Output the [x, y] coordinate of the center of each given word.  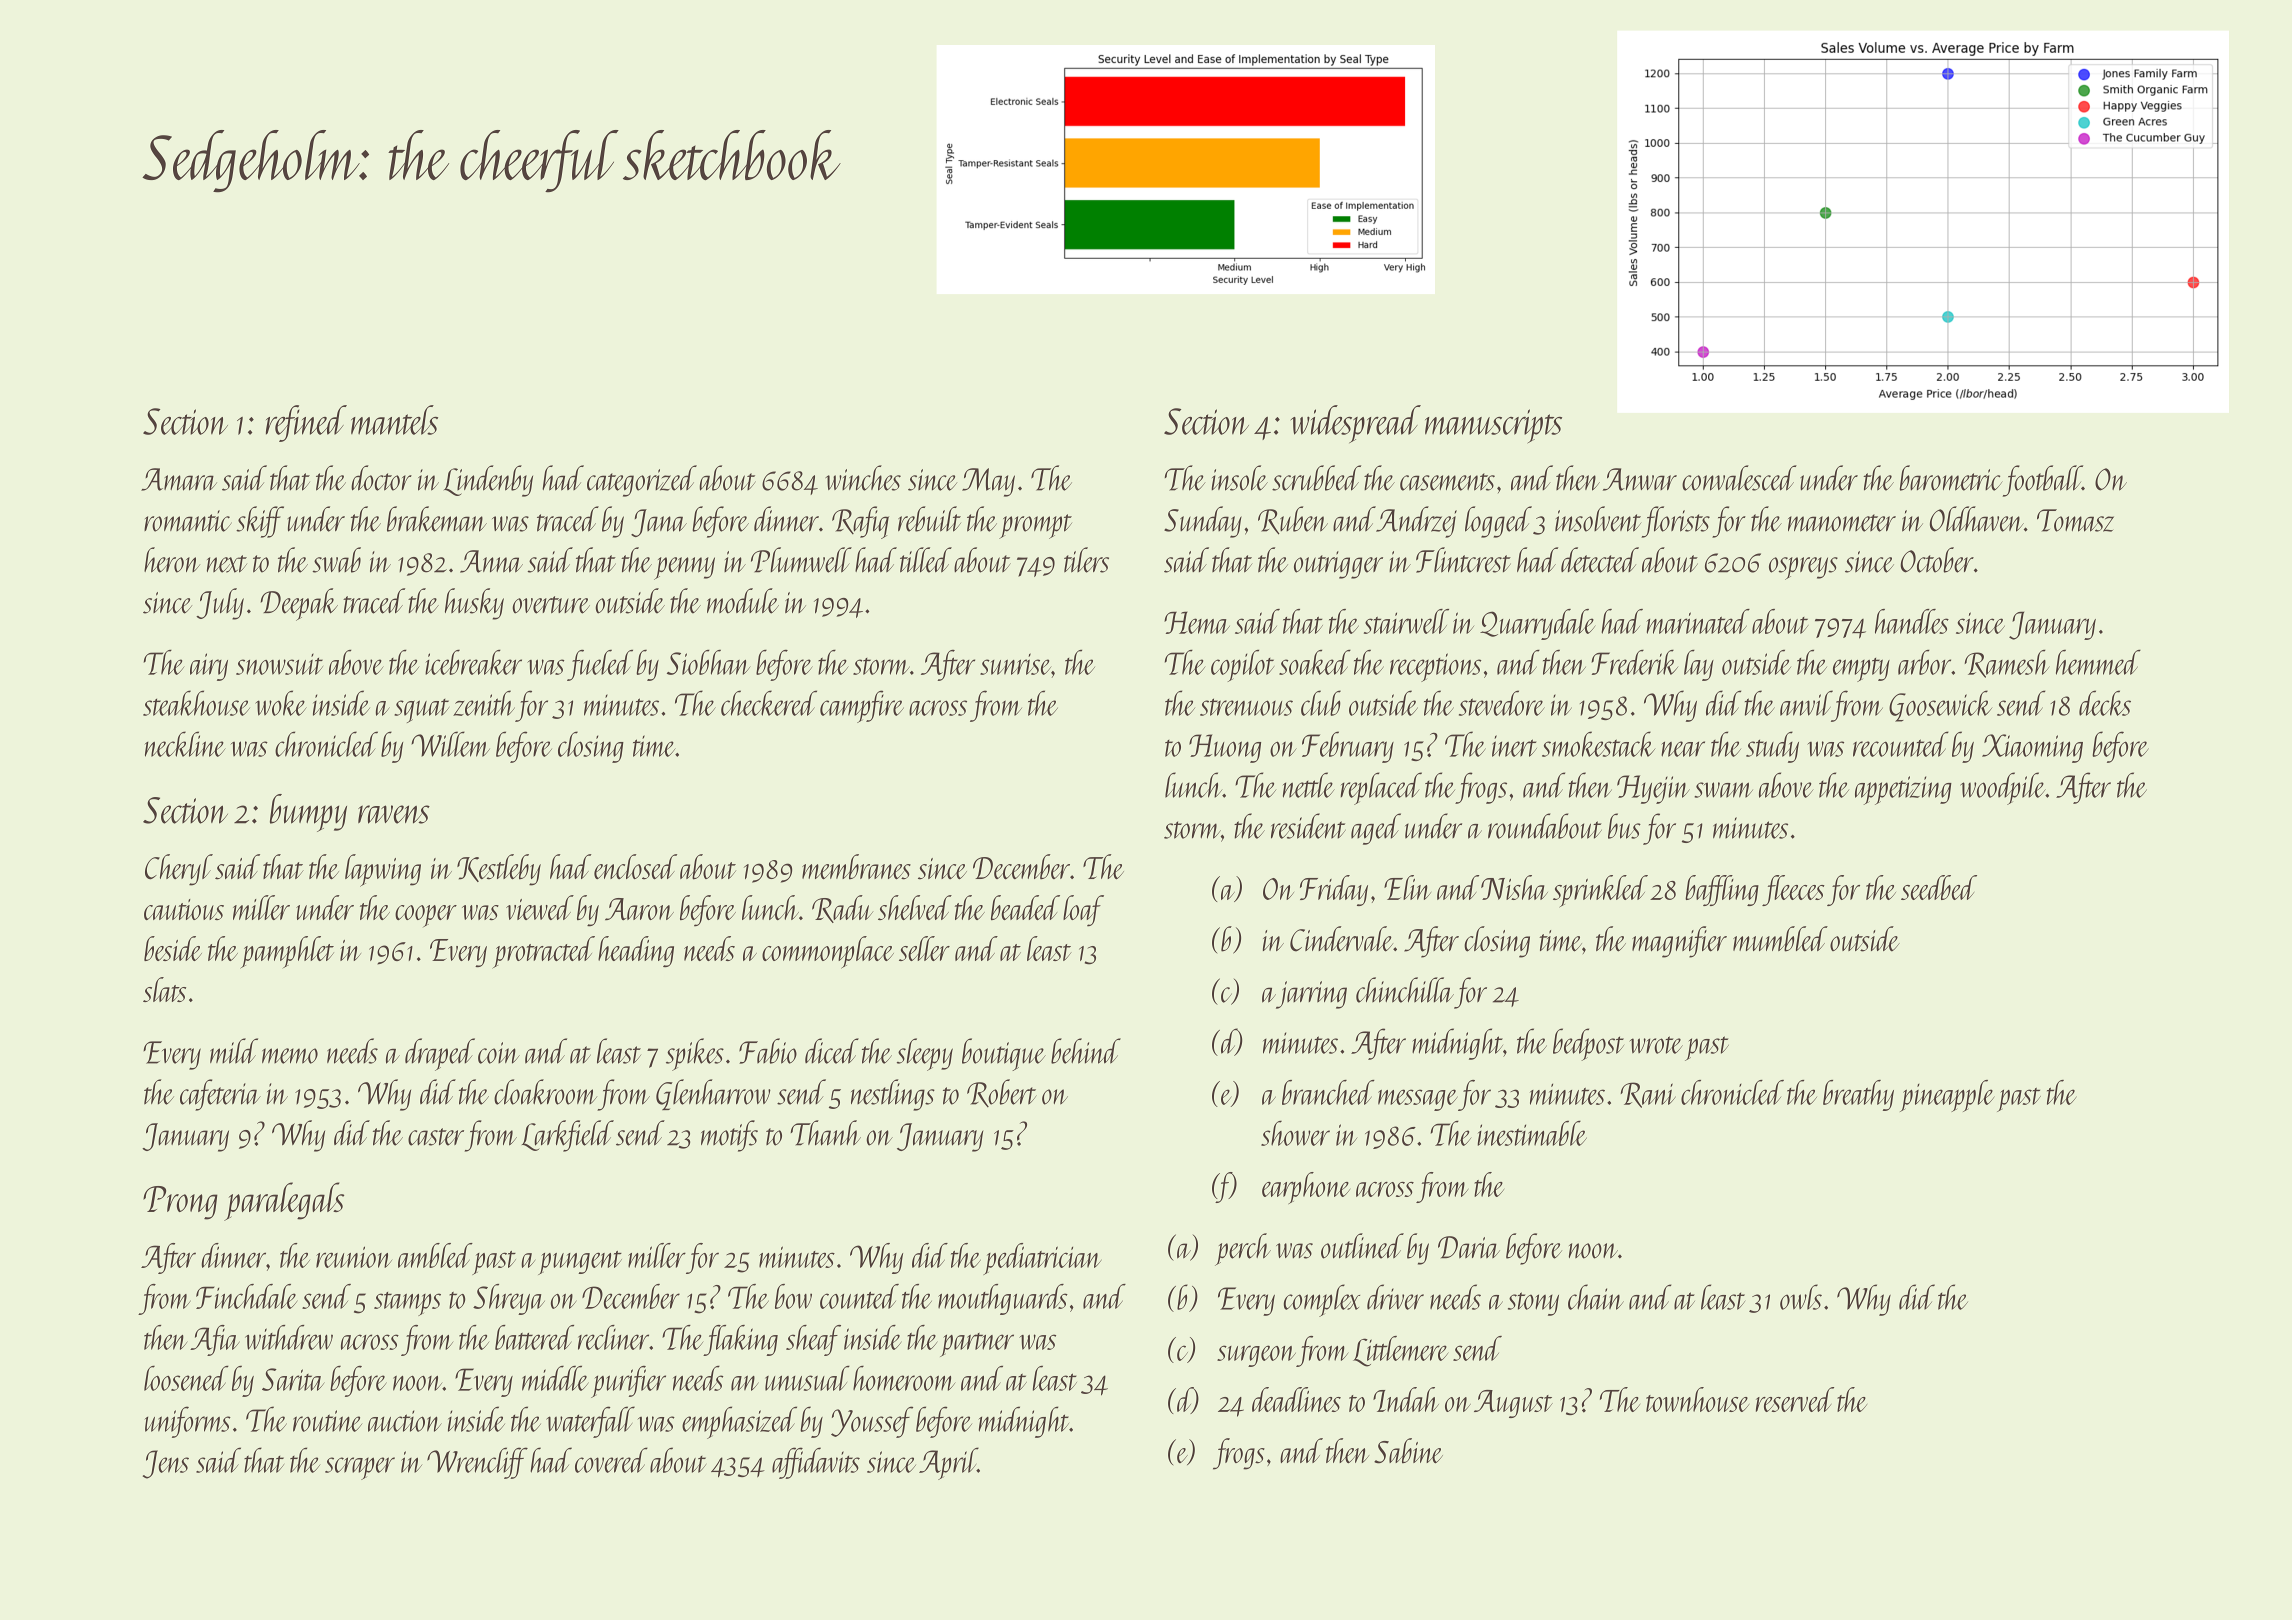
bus [1624, 826]
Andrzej [1416, 522]
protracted [543, 952]
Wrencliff [477, 1463]
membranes [856, 867]
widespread [1356, 424]
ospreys [1803, 568]
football [2042, 481]
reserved [1795, 1399]
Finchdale [247, 1296]
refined [306, 423]
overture [551, 605]
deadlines [1296, 1399]
